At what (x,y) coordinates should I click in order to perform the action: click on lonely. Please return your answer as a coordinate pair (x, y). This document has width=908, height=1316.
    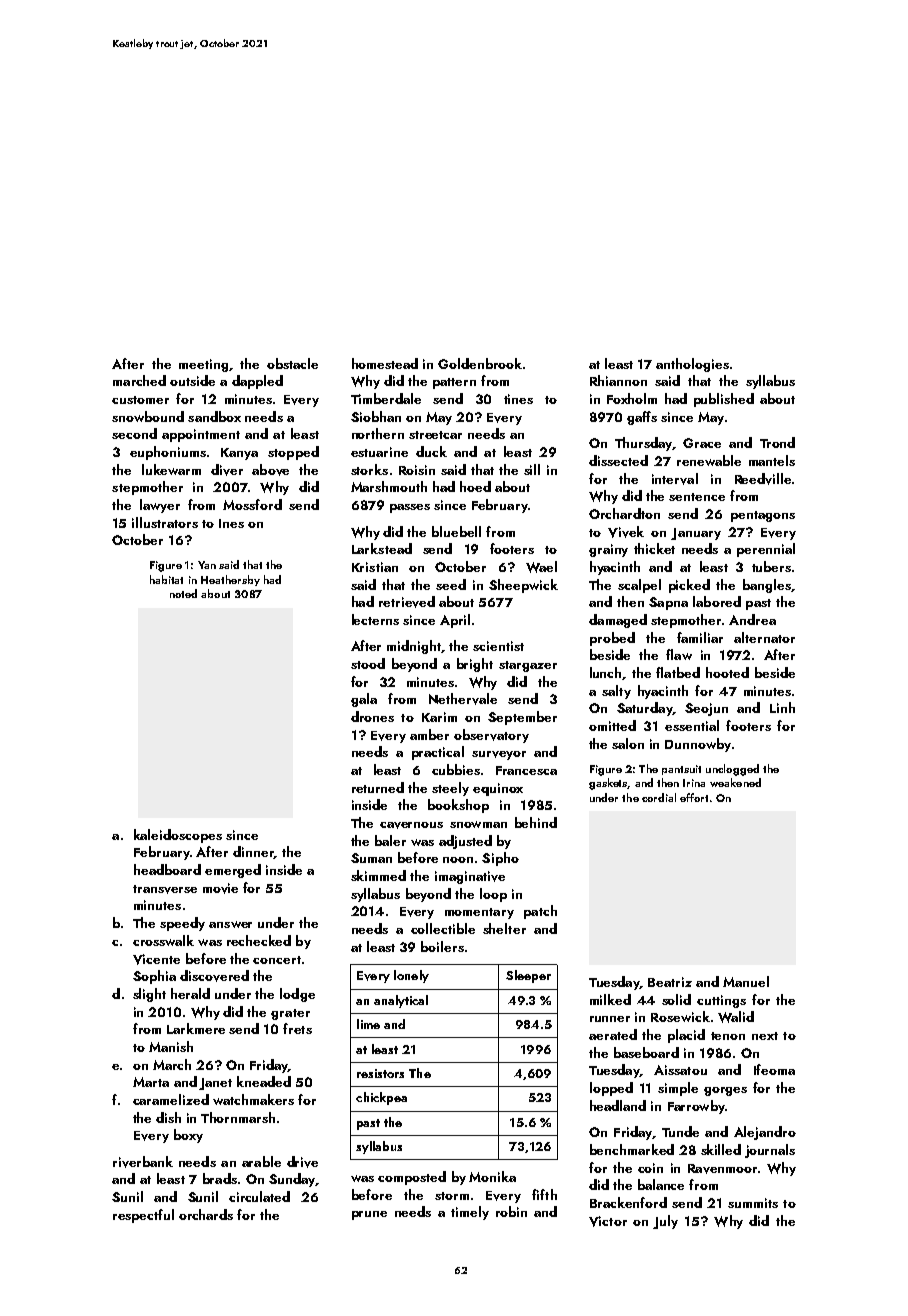
    Looking at the image, I should click on (411, 976).
